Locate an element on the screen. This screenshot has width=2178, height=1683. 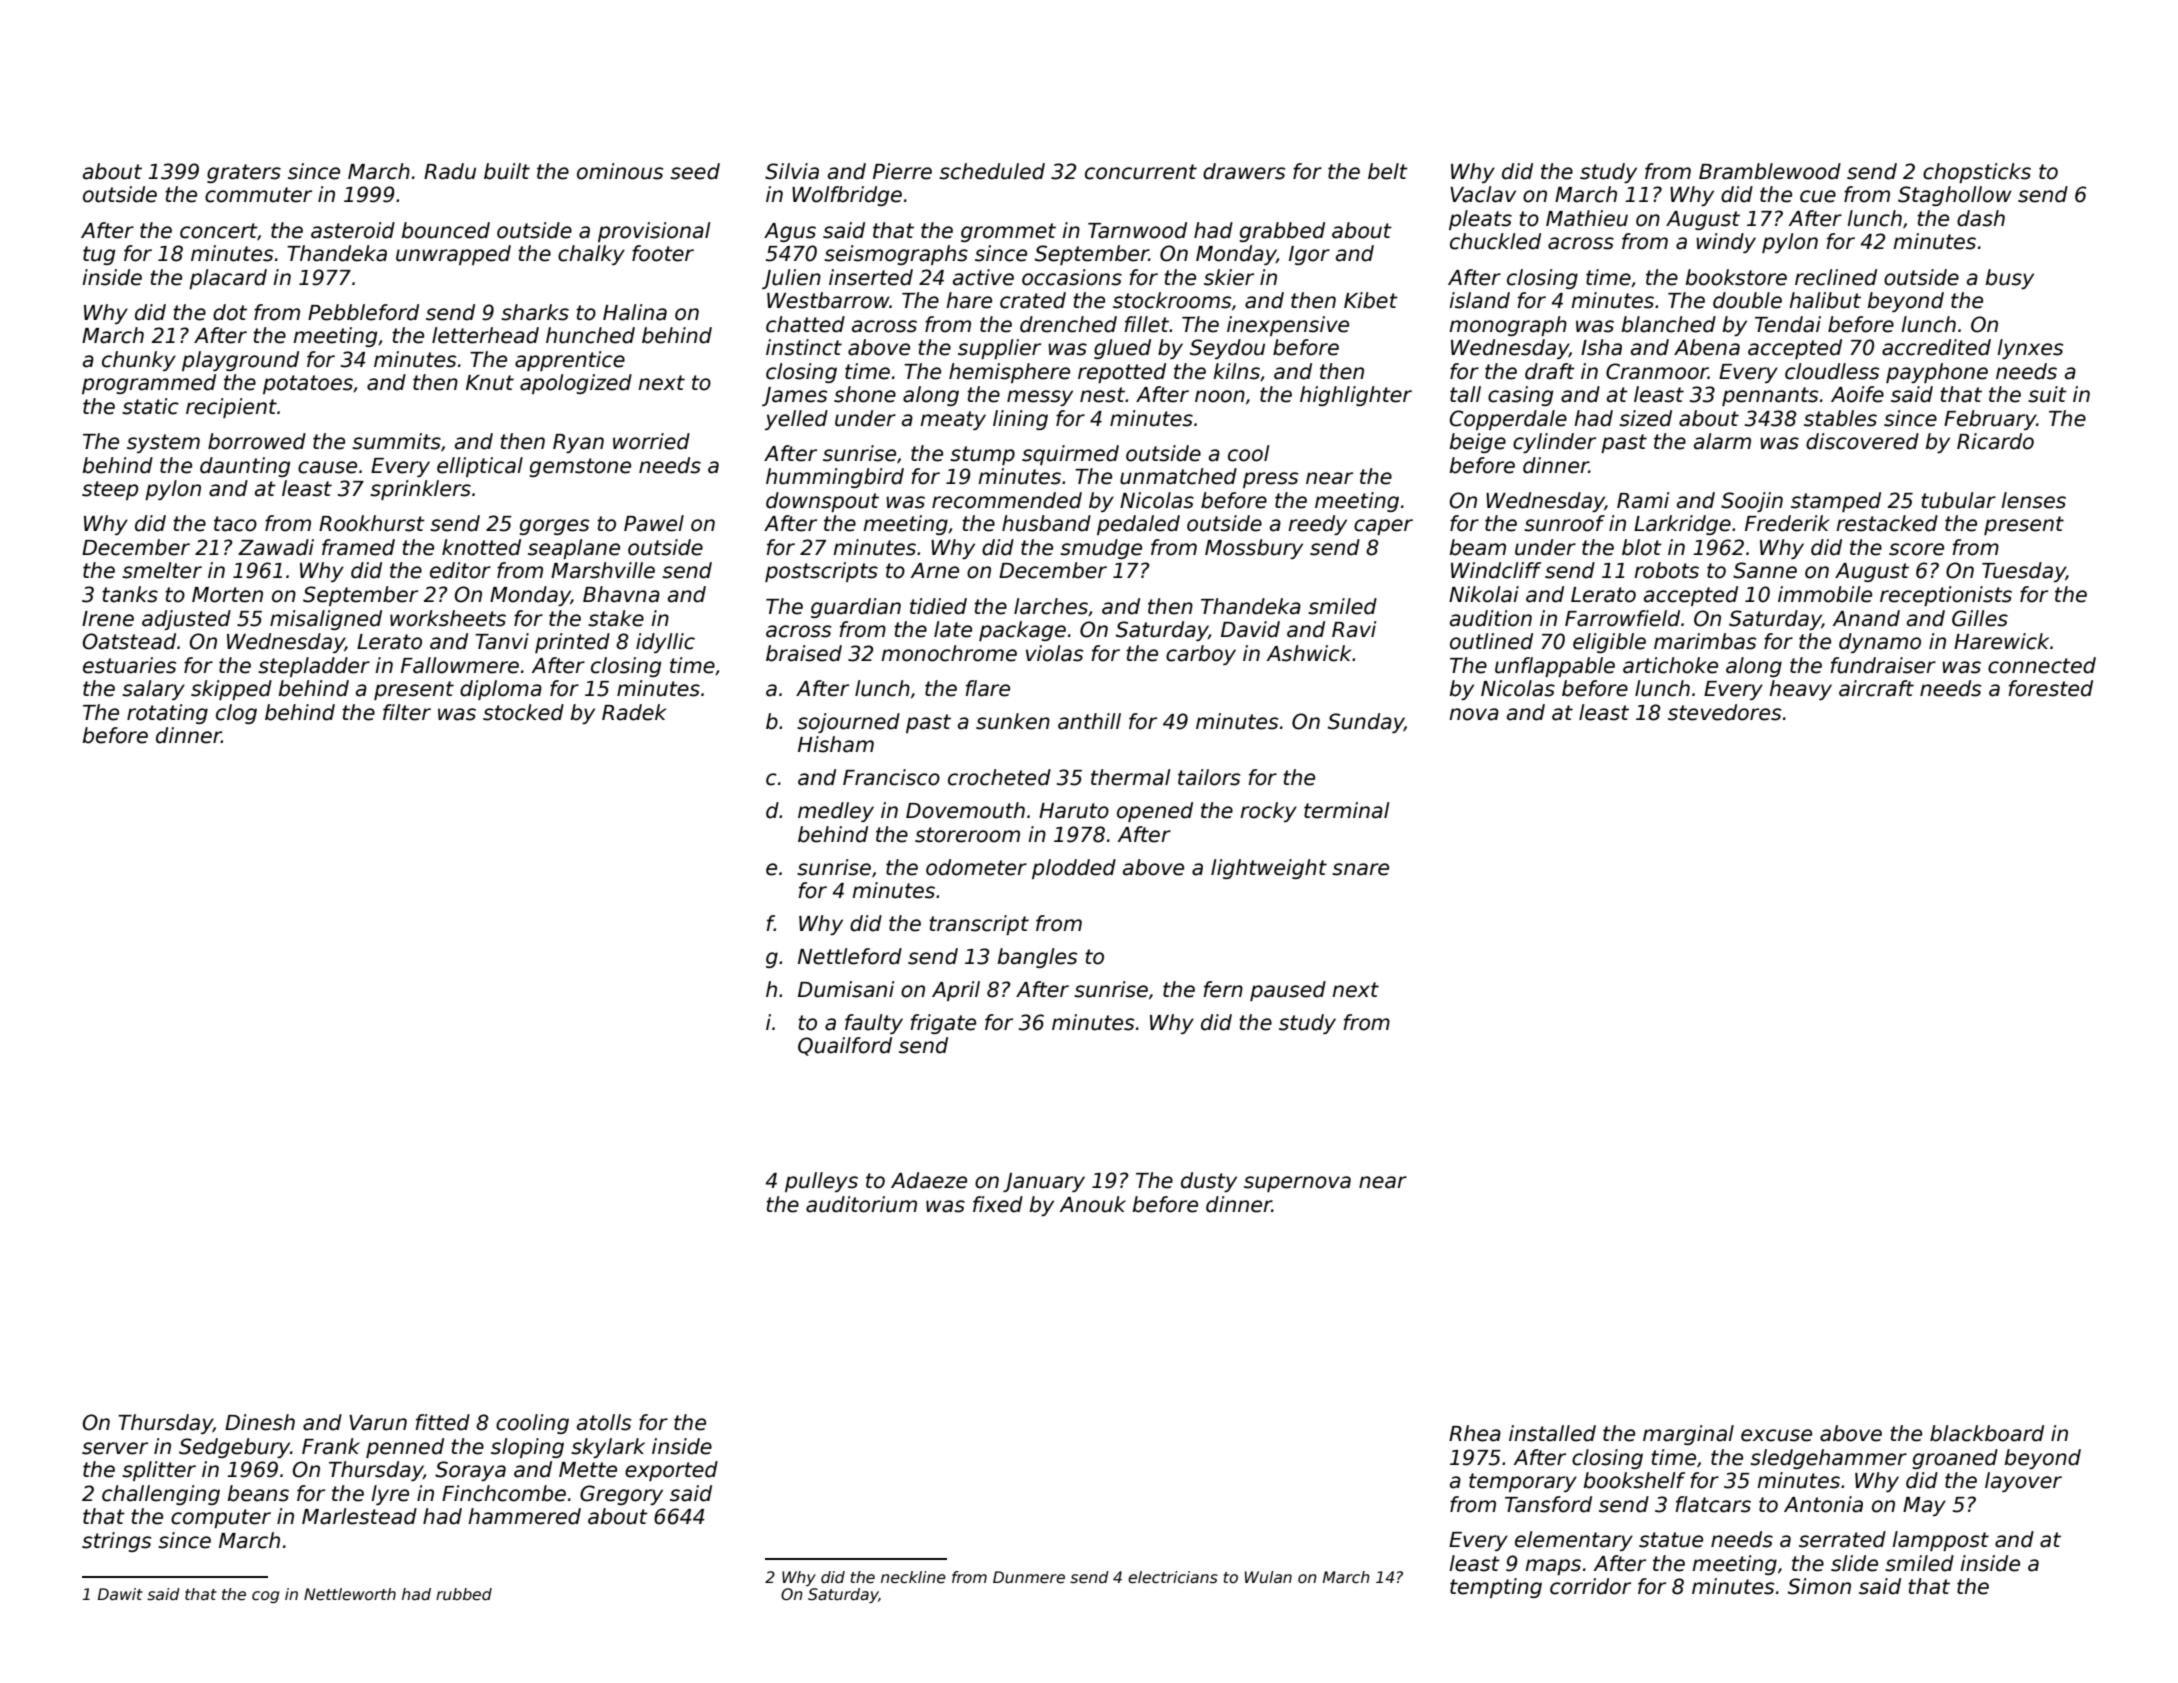
Nettleworth is located at coordinates (350, 1594).
